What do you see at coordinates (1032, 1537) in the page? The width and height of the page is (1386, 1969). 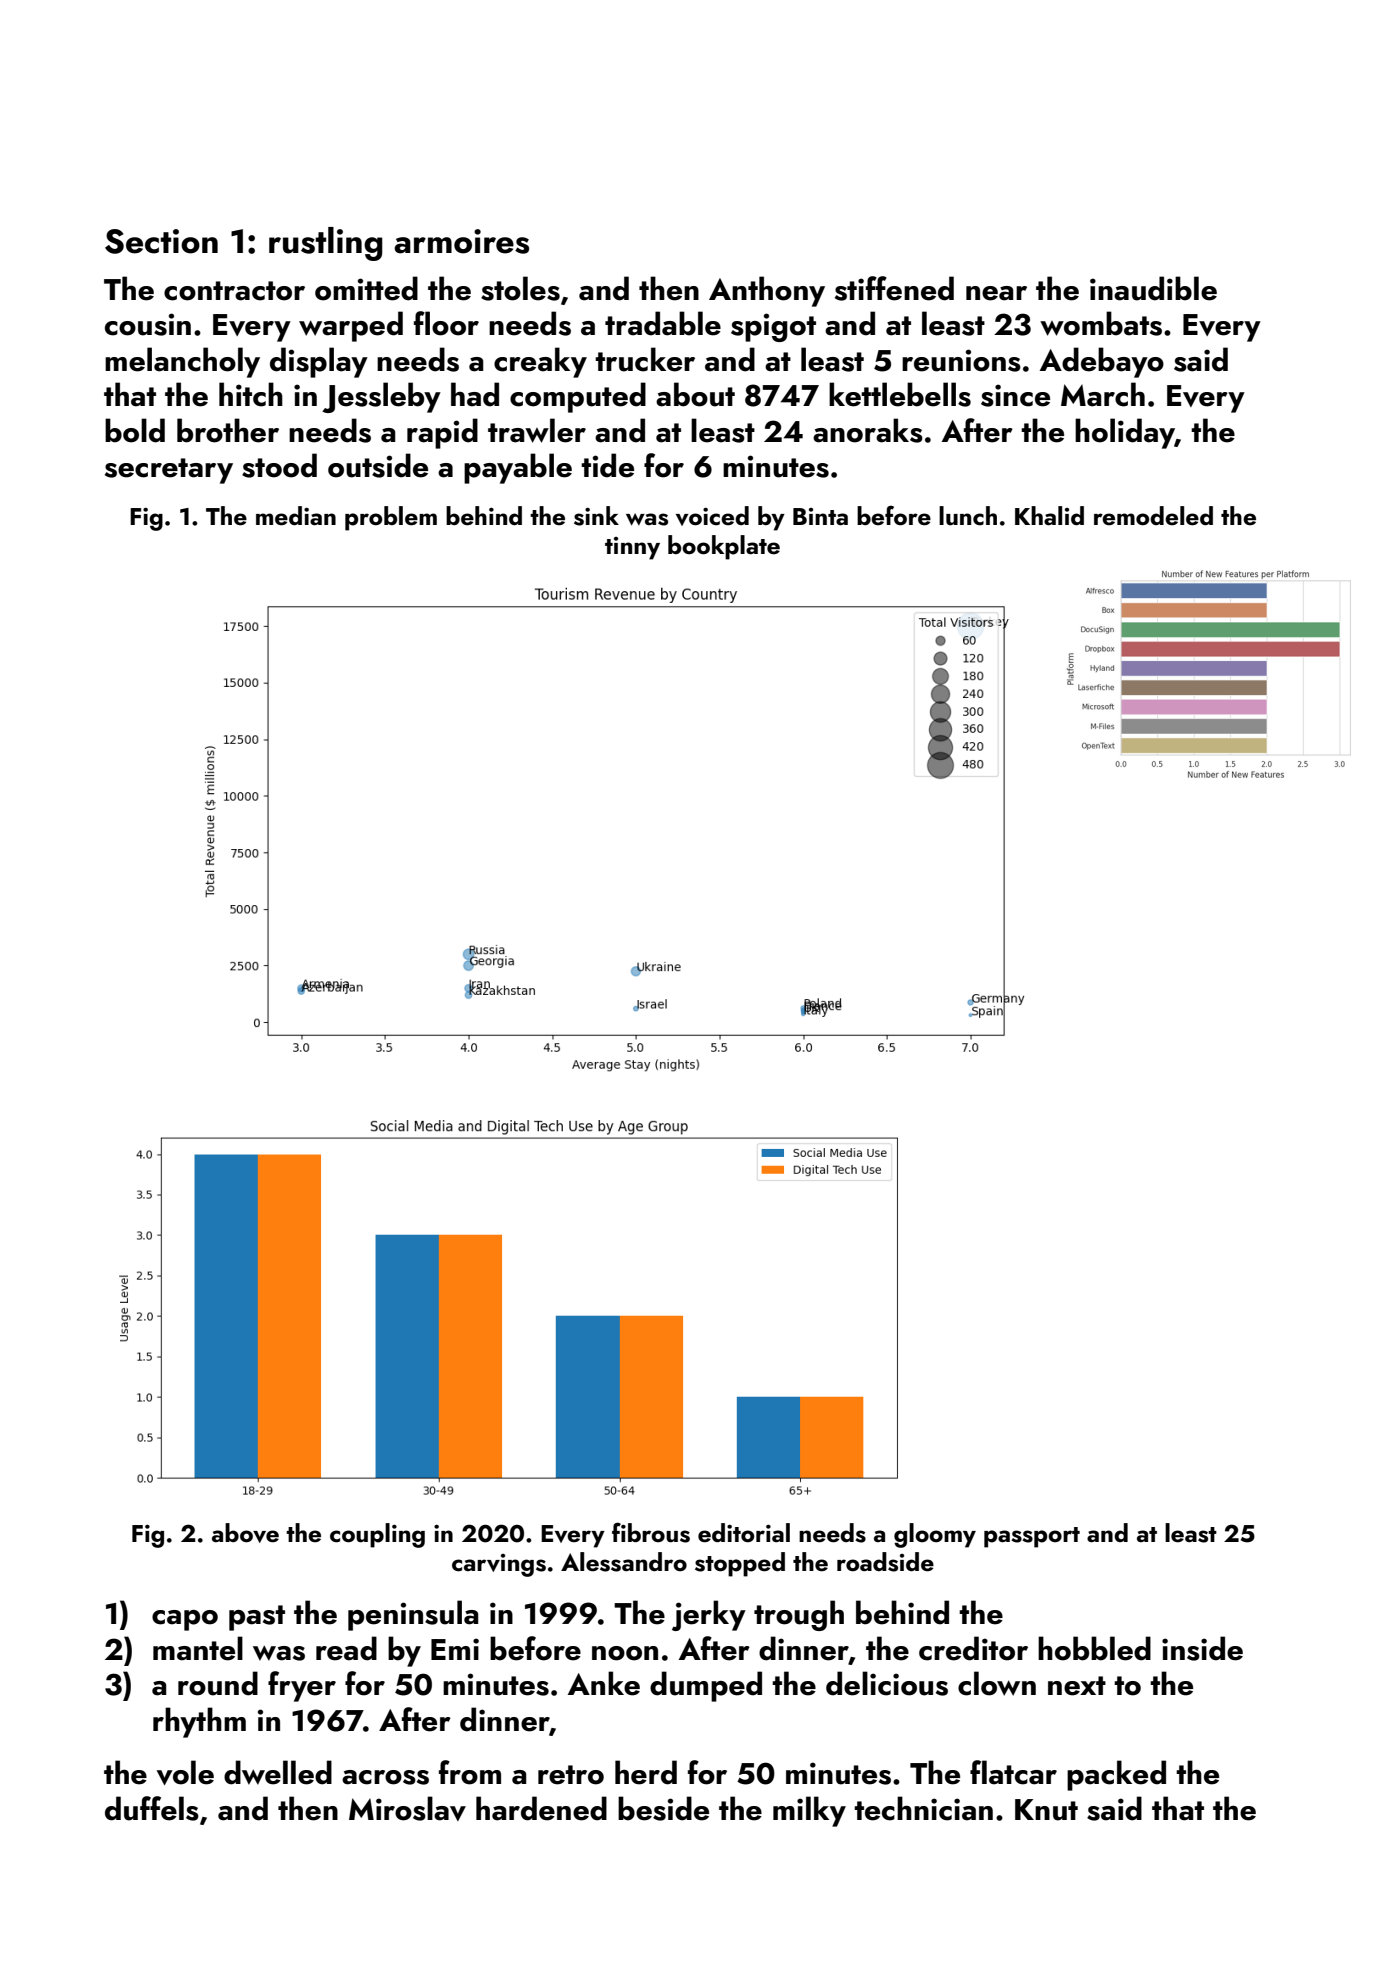 I see `passport` at bounding box center [1032, 1537].
